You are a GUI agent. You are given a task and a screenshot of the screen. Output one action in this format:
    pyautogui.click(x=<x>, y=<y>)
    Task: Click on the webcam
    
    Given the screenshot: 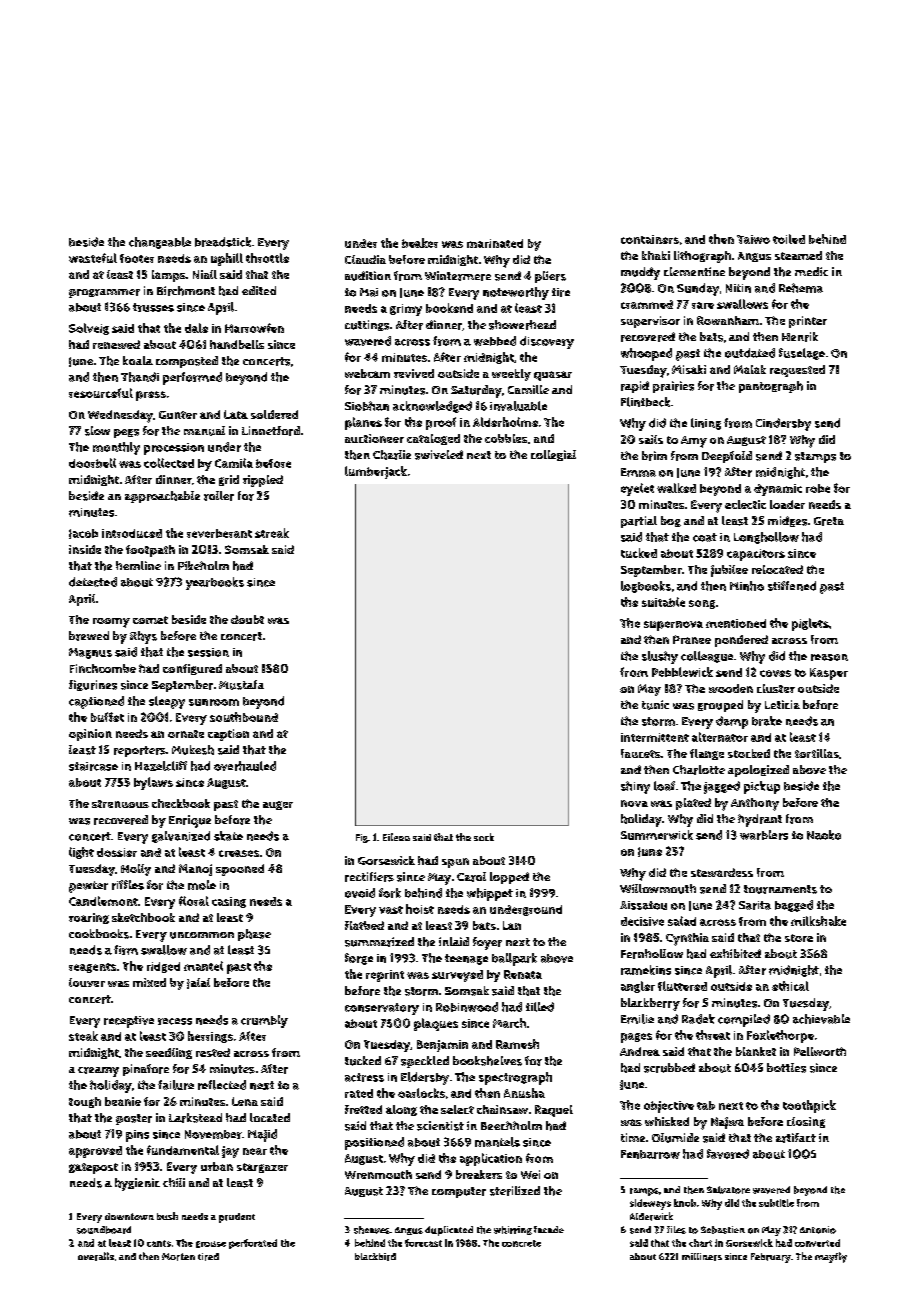 What is the action you would take?
    pyautogui.click(x=367, y=373)
